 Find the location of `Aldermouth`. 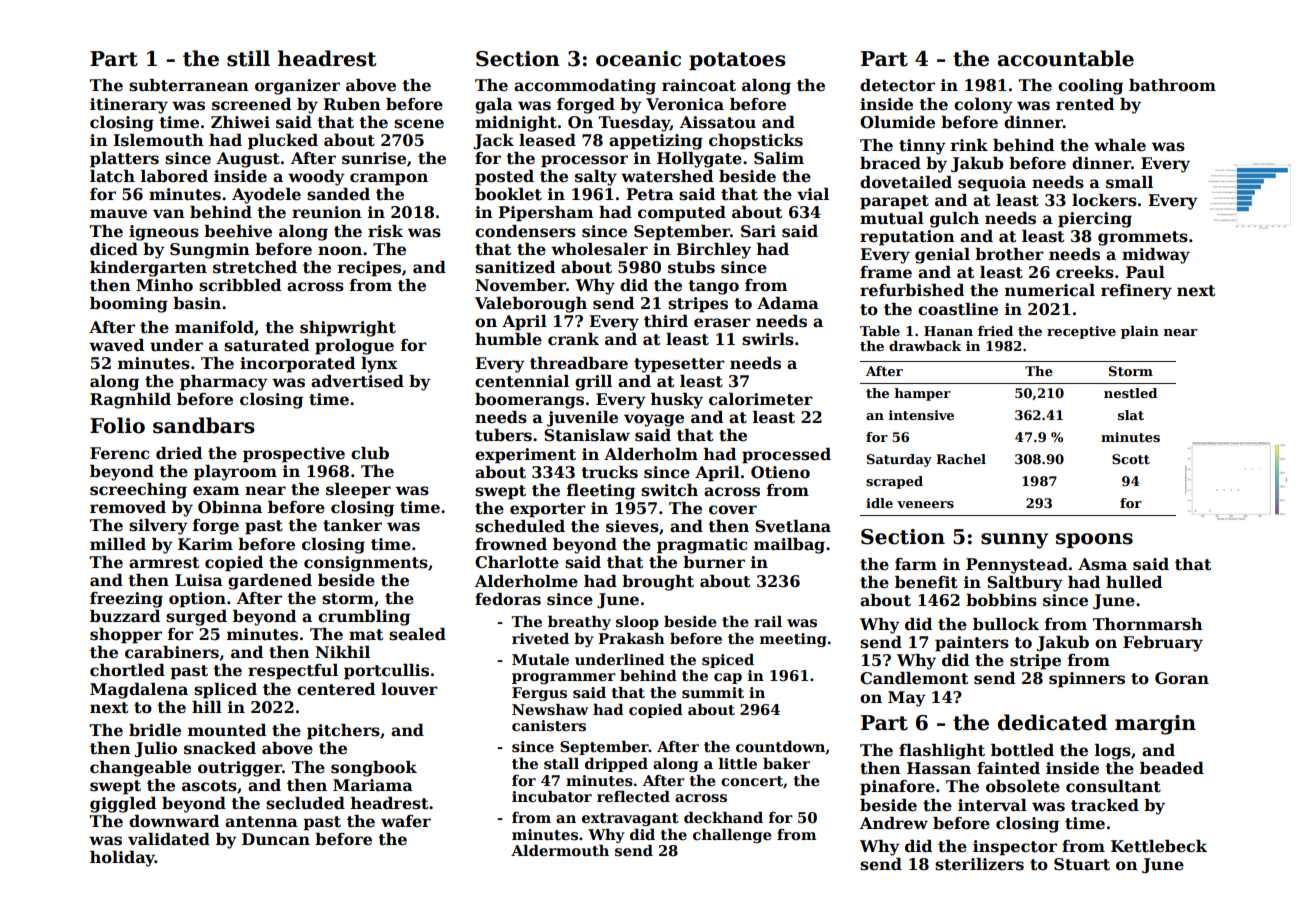

Aldermouth is located at coordinates (560, 850).
